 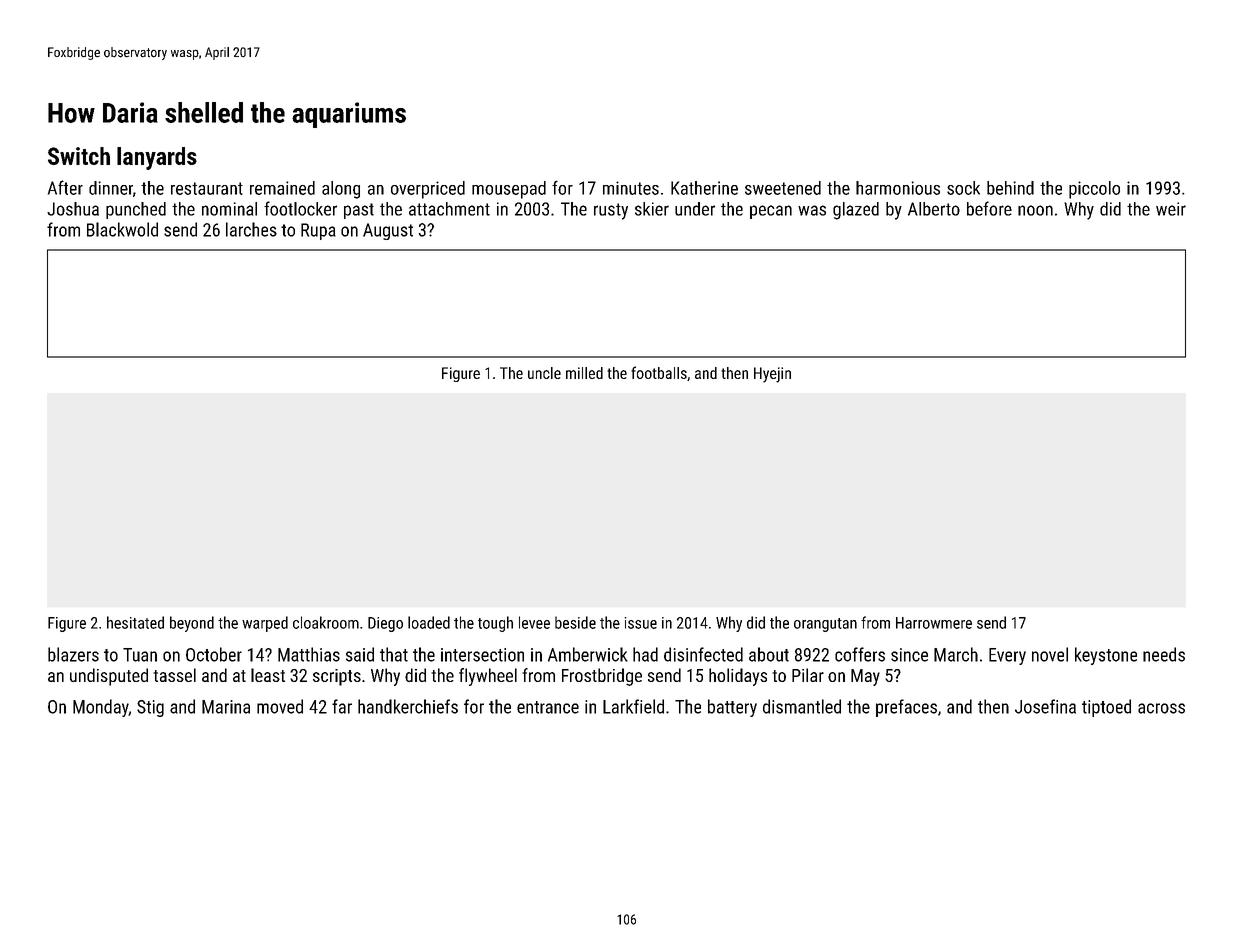 What do you see at coordinates (772, 375) in the screenshot?
I see `Hyejin` at bounding box center [772, 375].
